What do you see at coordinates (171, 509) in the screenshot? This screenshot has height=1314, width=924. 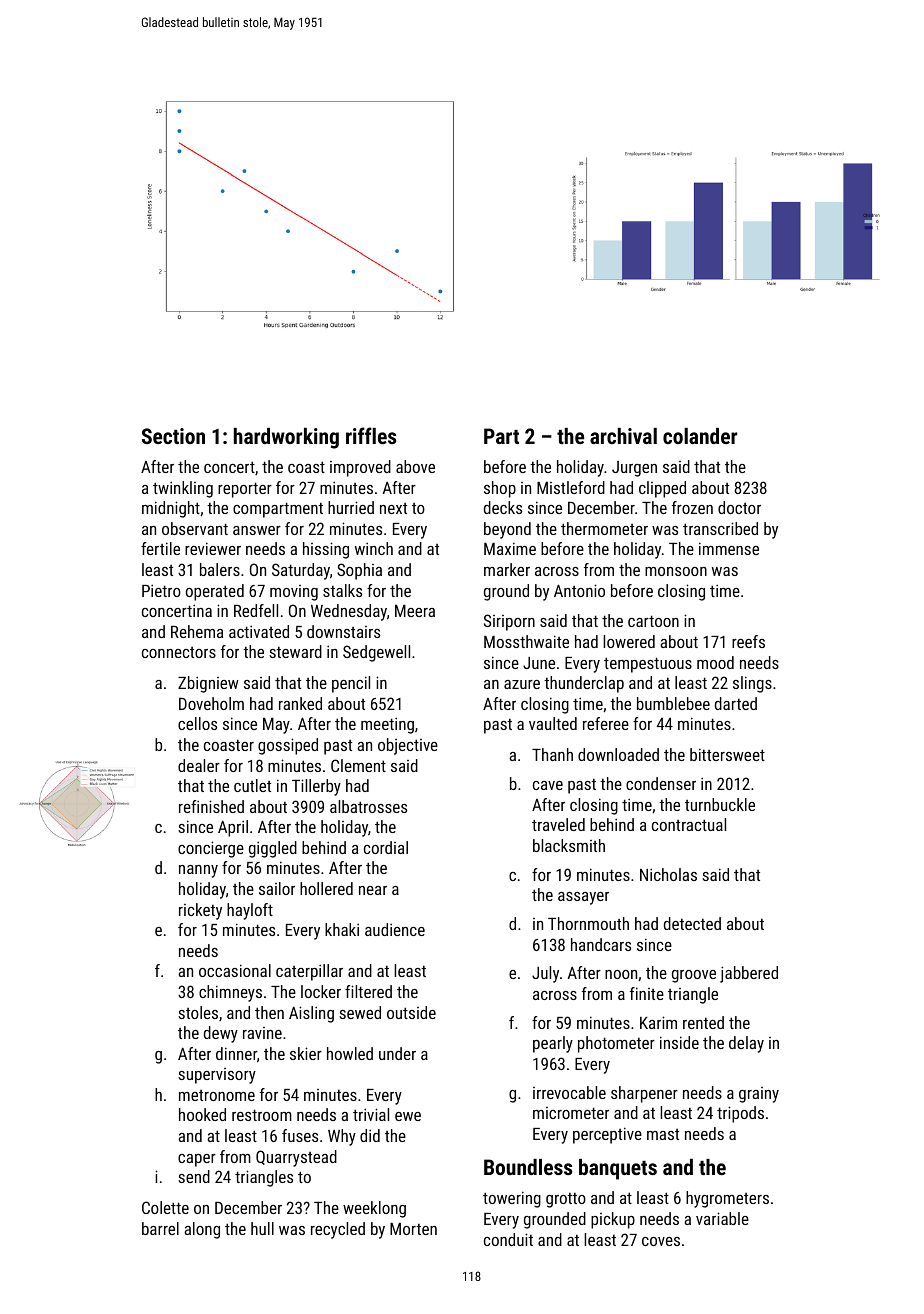 I see `midnight` at bounding box center [171, 509].
